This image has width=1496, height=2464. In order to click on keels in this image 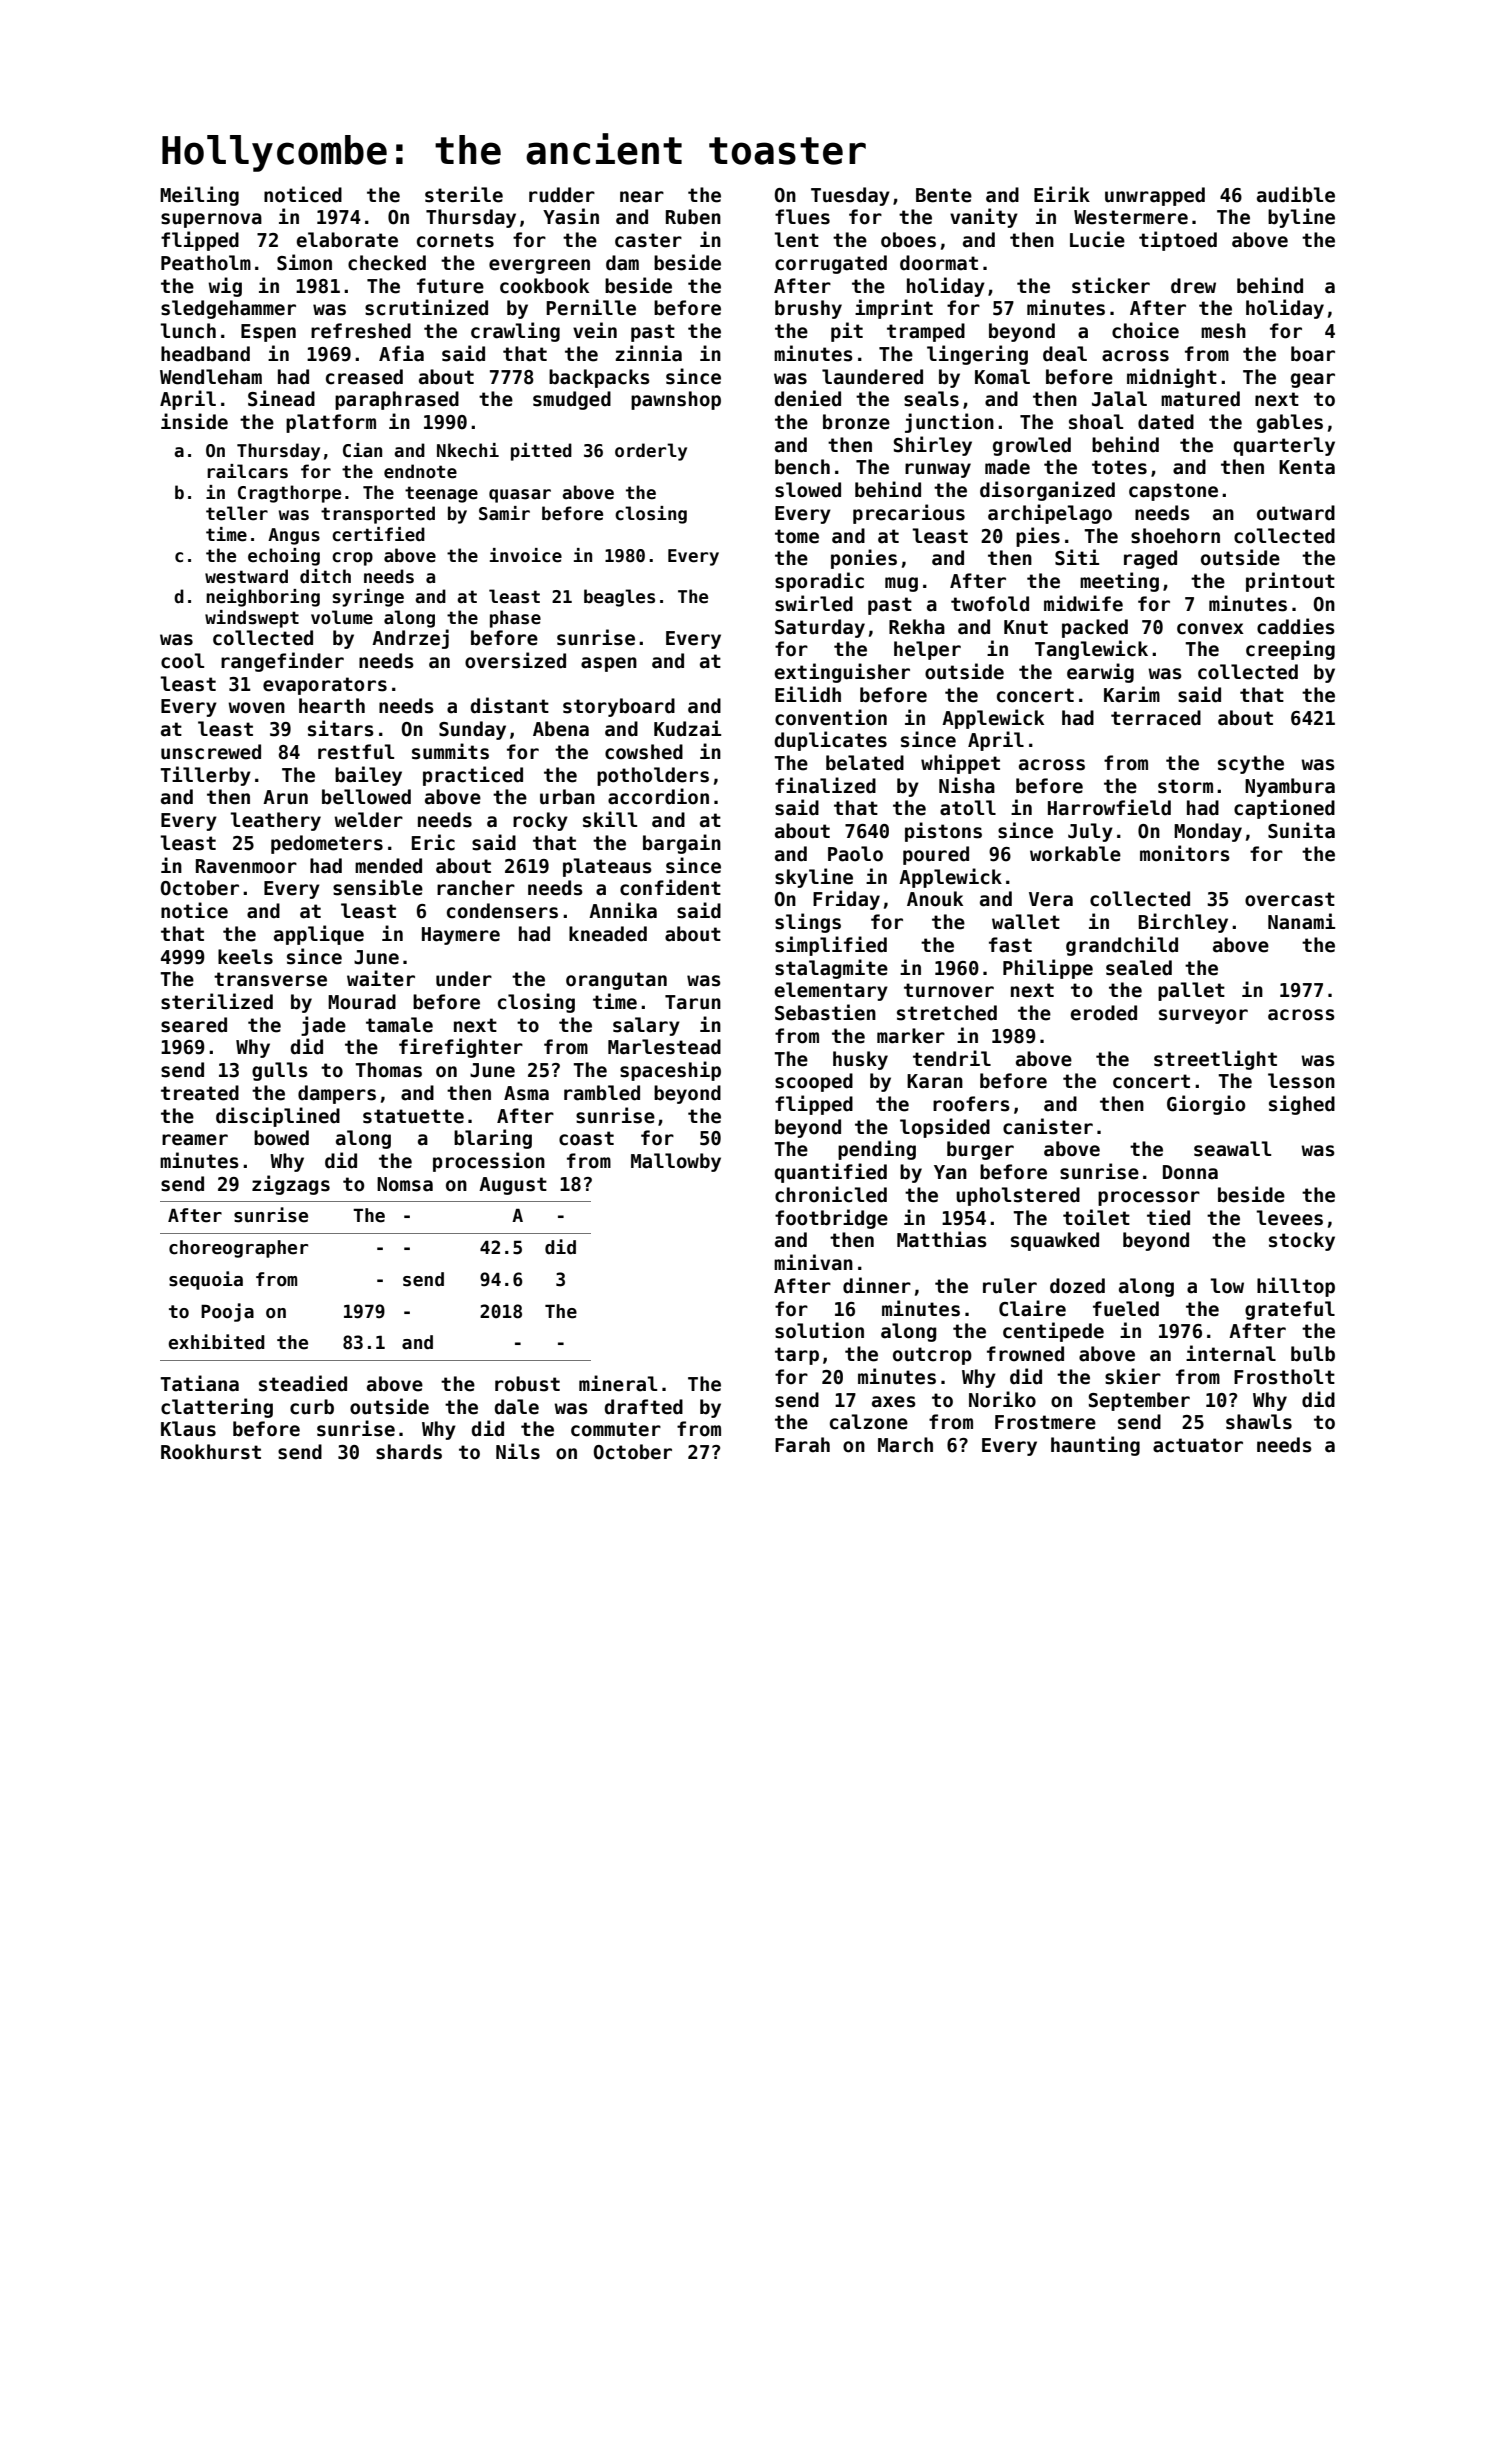, I will do `click(245, 957)`.
